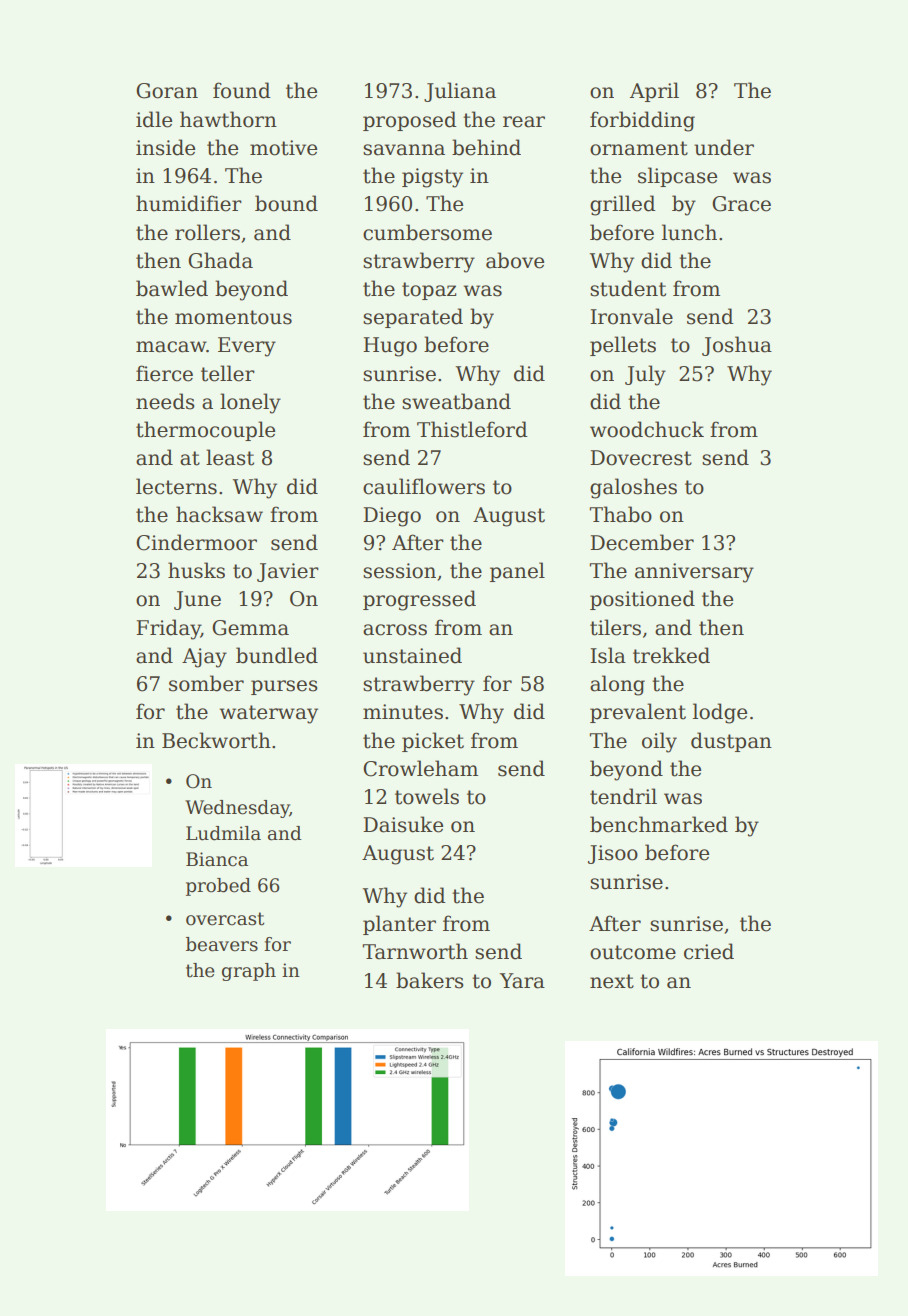 This screenshot has height=1316, width=908. What do you see at coordinates (427, 796) in the screenshot?
I see `towels` at bounding box center [427, 796].
